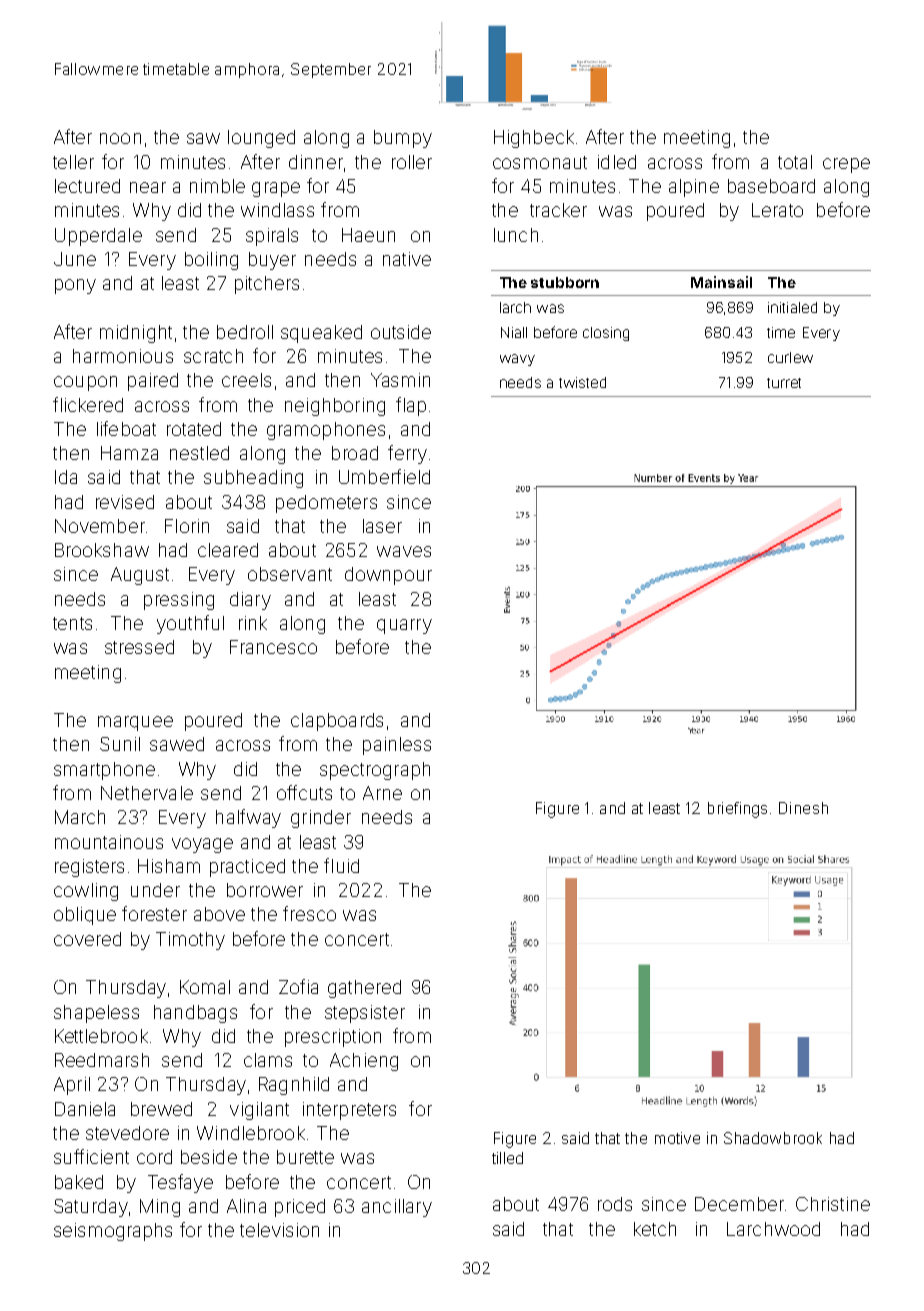 The height and width of the screenshot is (1311, 924). What do you see at coordinates (407, 259) in the screenshot?
I see `native` at bounding box center [407, 259].
